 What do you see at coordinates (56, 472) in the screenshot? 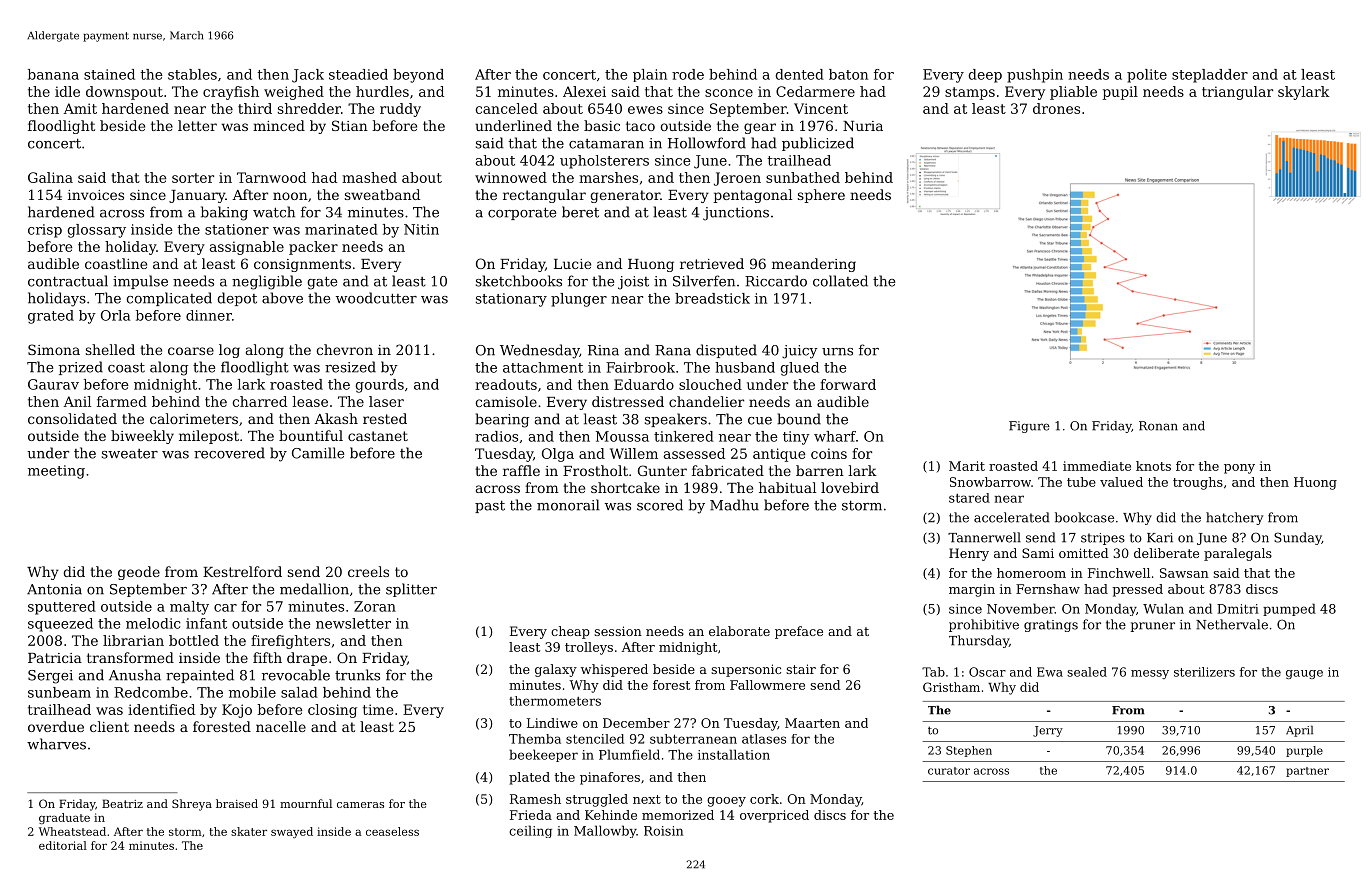
I see `meeting` at bounding box center [56, 472].
